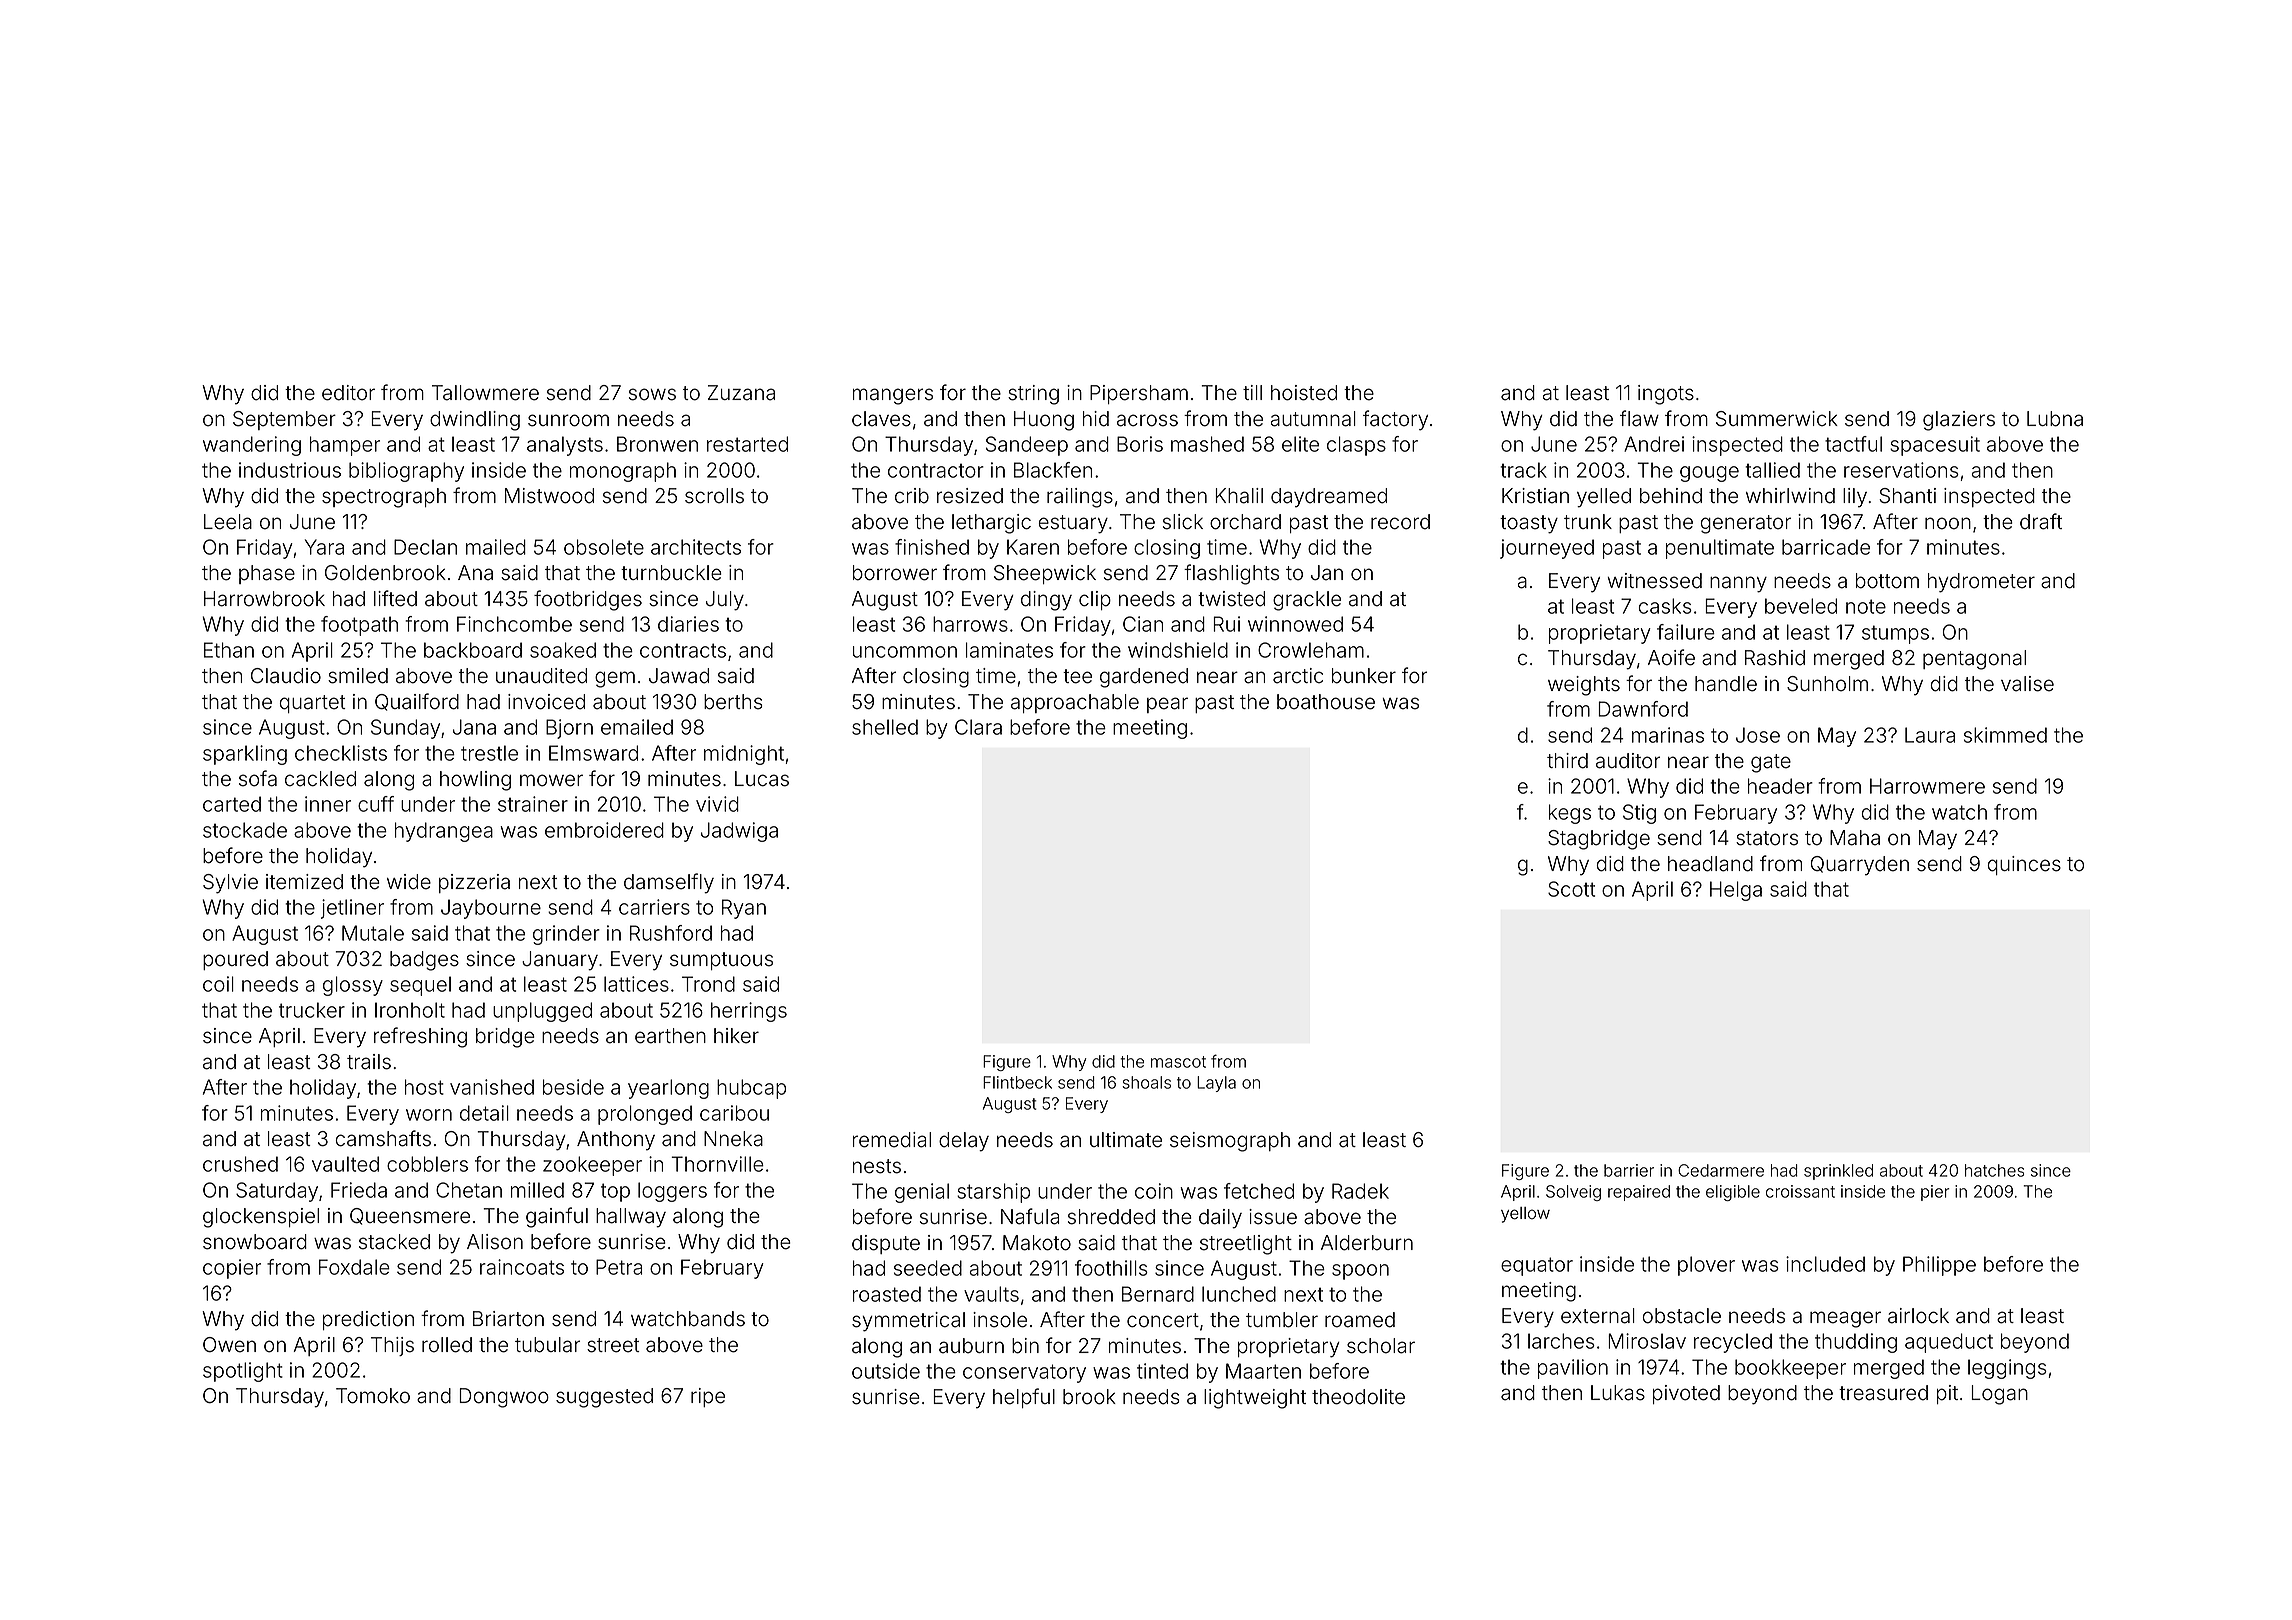  Describe the element at coordinates (1033, 395) in the screenshot. I see `string` at that location.
